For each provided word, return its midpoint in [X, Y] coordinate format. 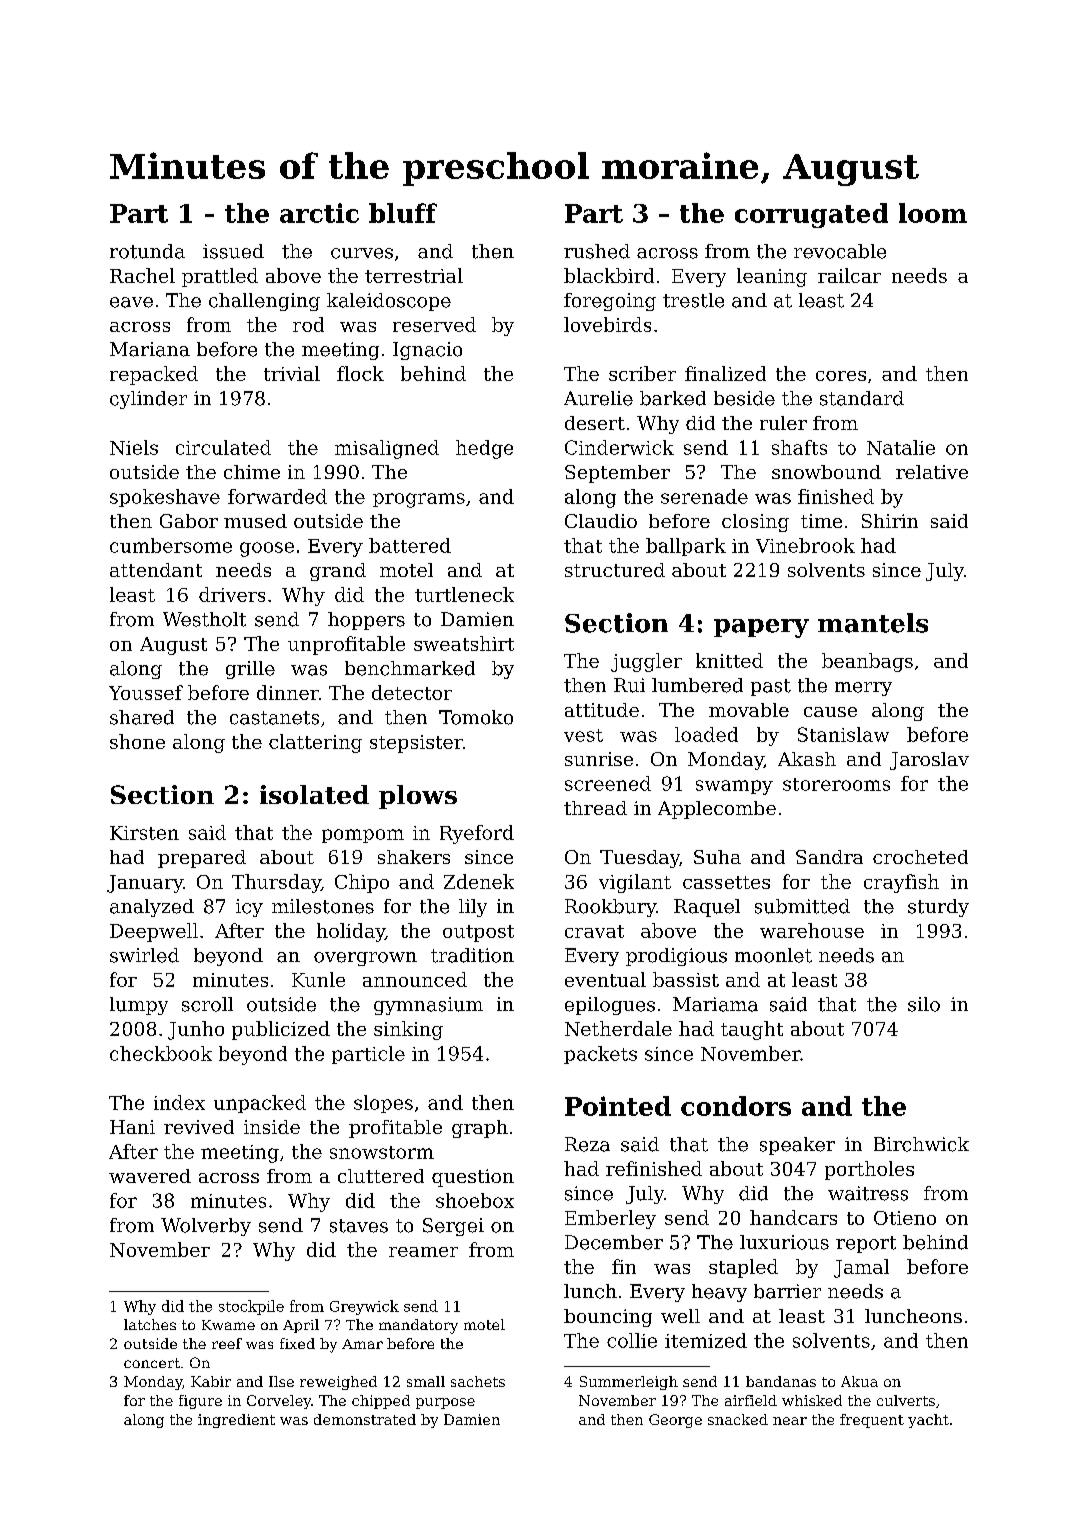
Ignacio [427, 351]
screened [608, 783]
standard [862, 398]
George [675, 1421]
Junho [196, 1030]
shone [137, 741]
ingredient [236, 1421]
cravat [594, 931]
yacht [928, 1421]
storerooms [836, 784]
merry [863, 689]
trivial [292, 373]
